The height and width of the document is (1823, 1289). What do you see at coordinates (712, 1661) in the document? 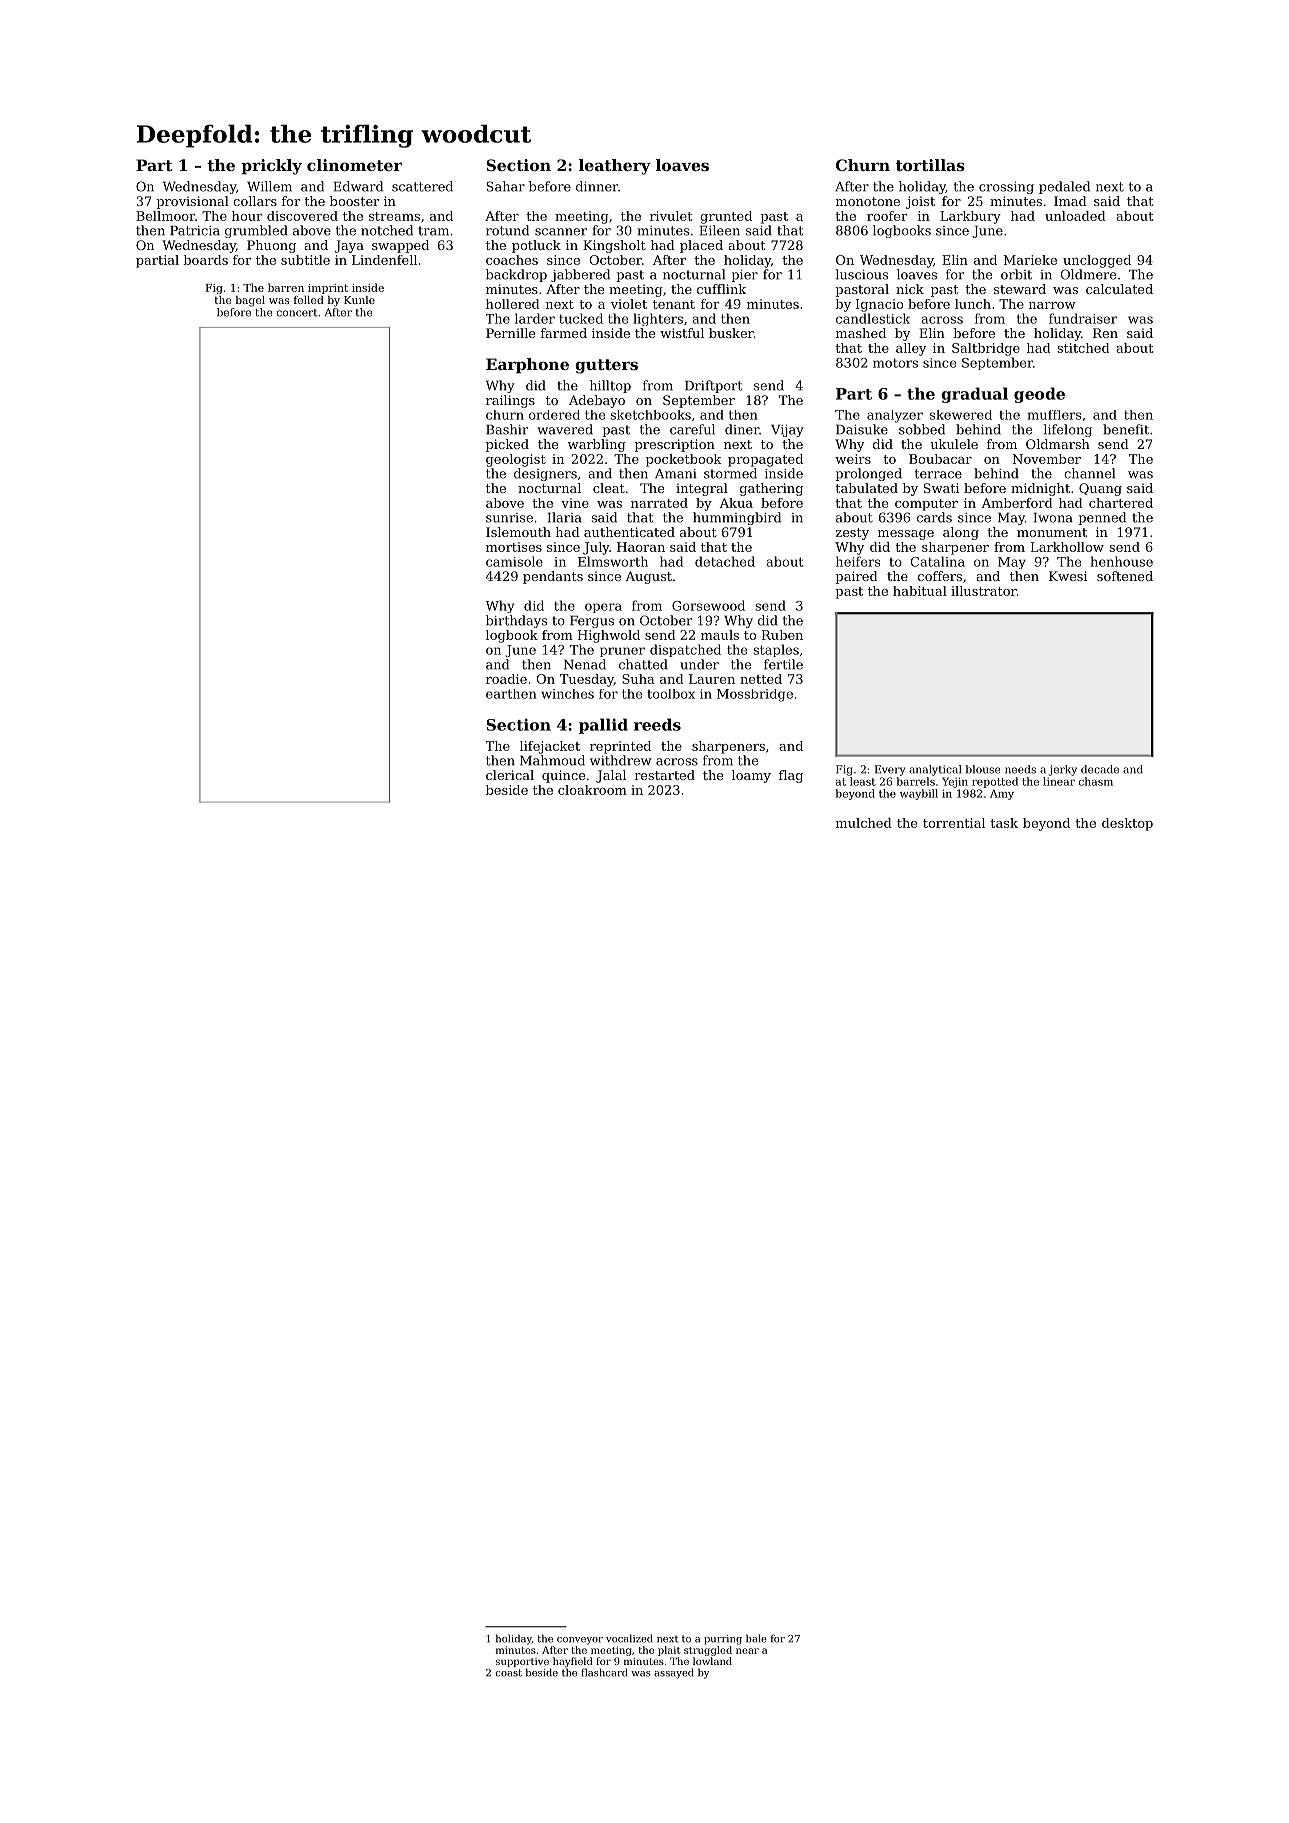
I see `lowland` at bounding box center [712, 1661].
